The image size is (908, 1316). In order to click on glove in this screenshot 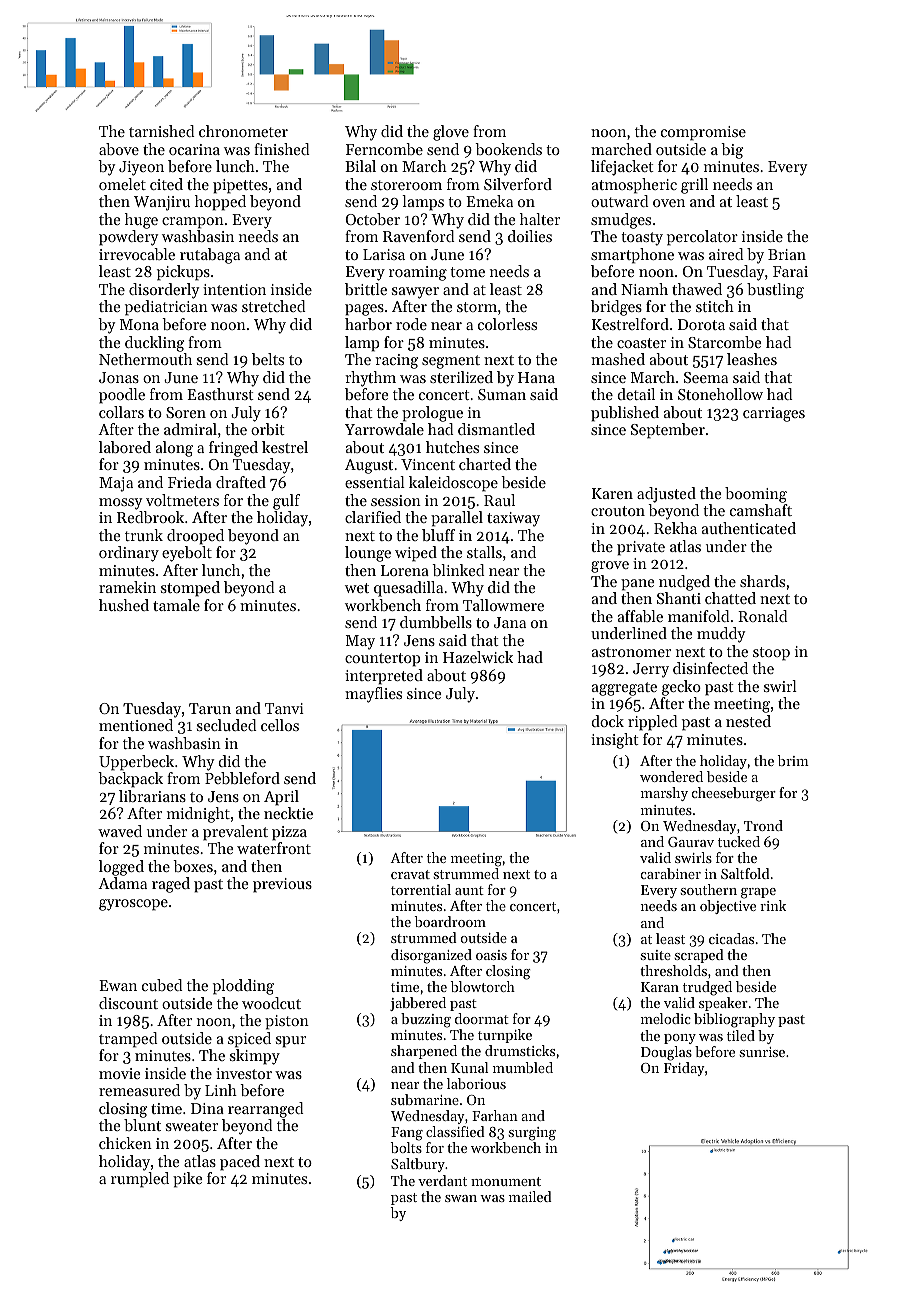, I will do `click(451, 133)`.
